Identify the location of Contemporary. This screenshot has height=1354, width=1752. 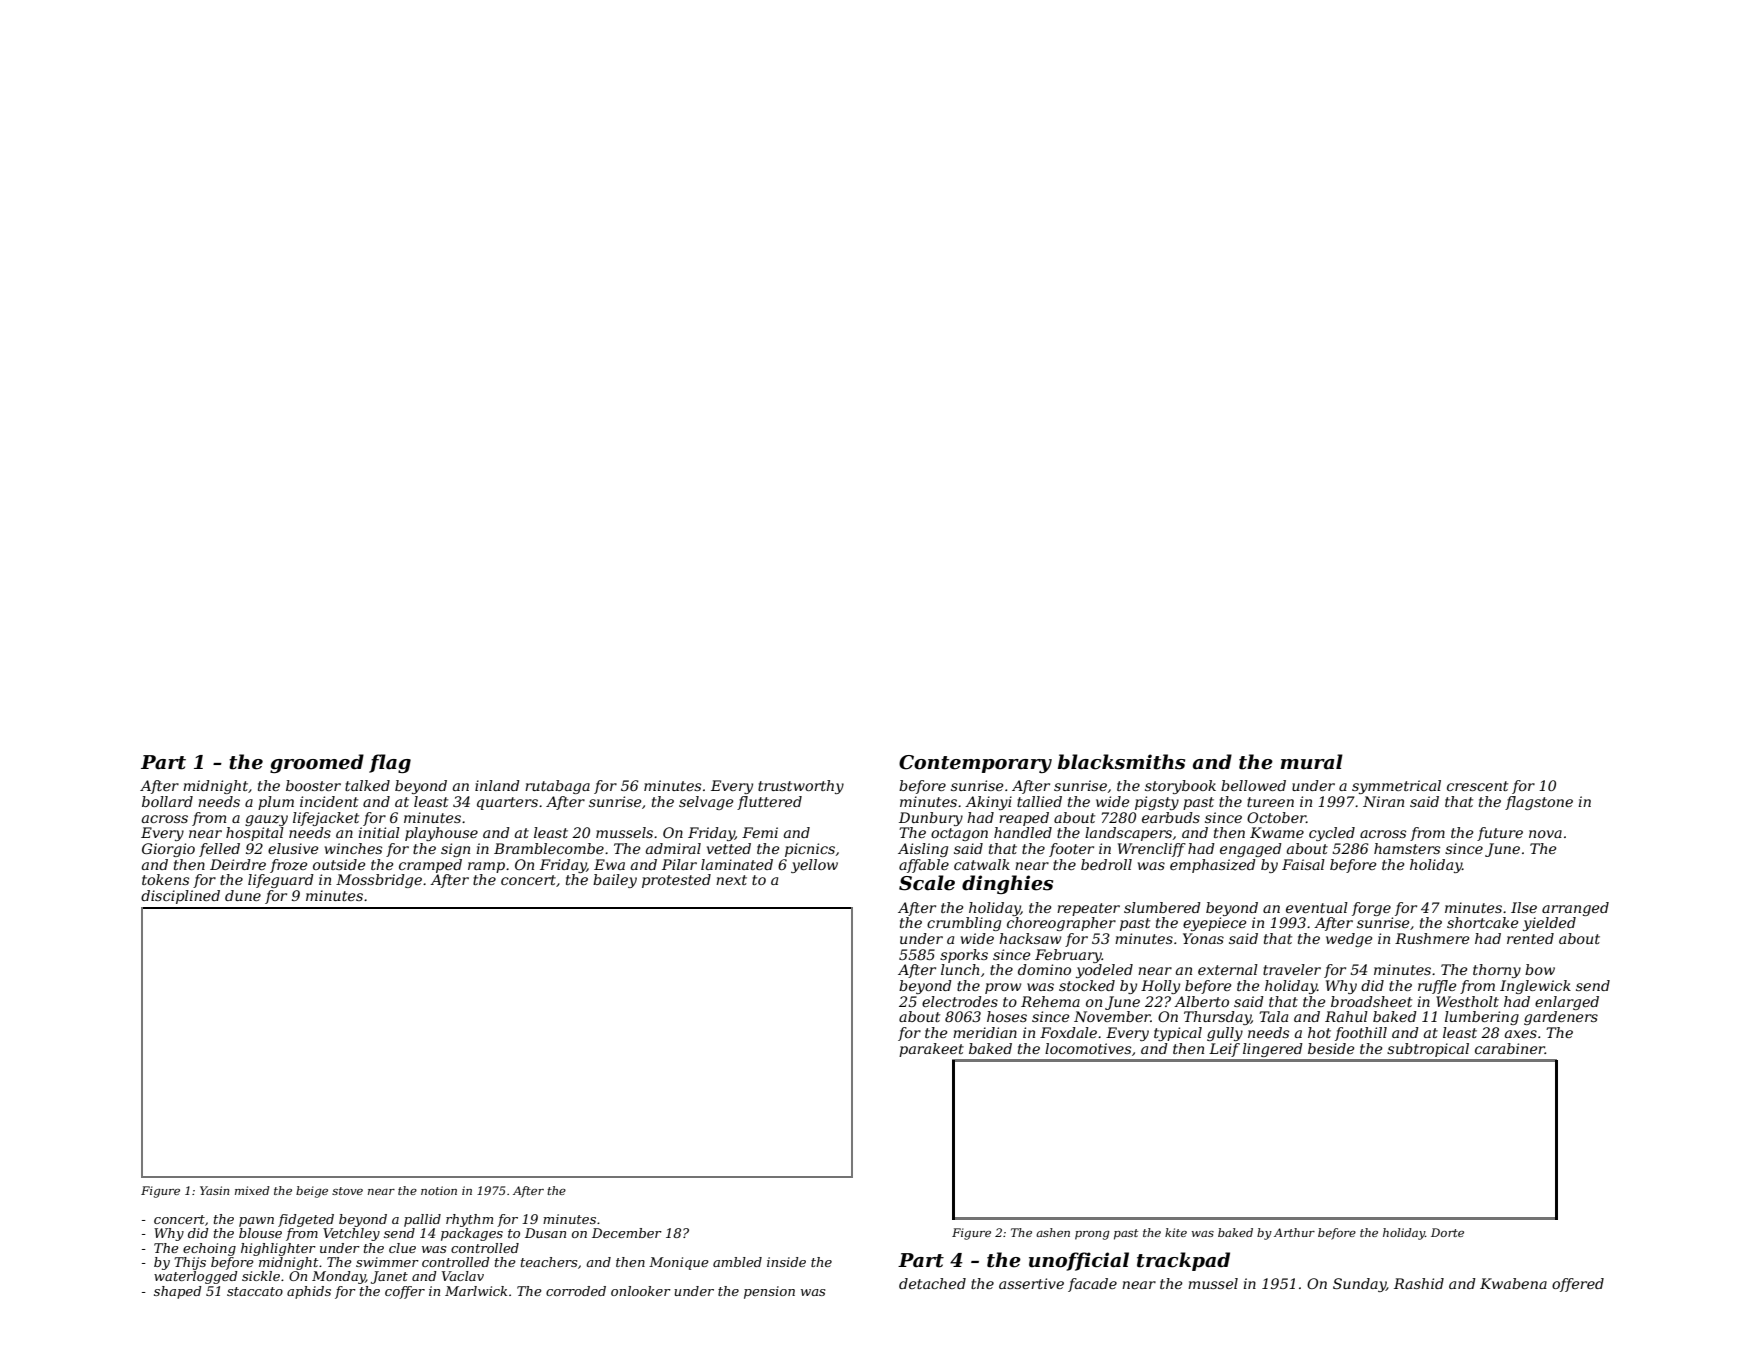
(975, 764).
